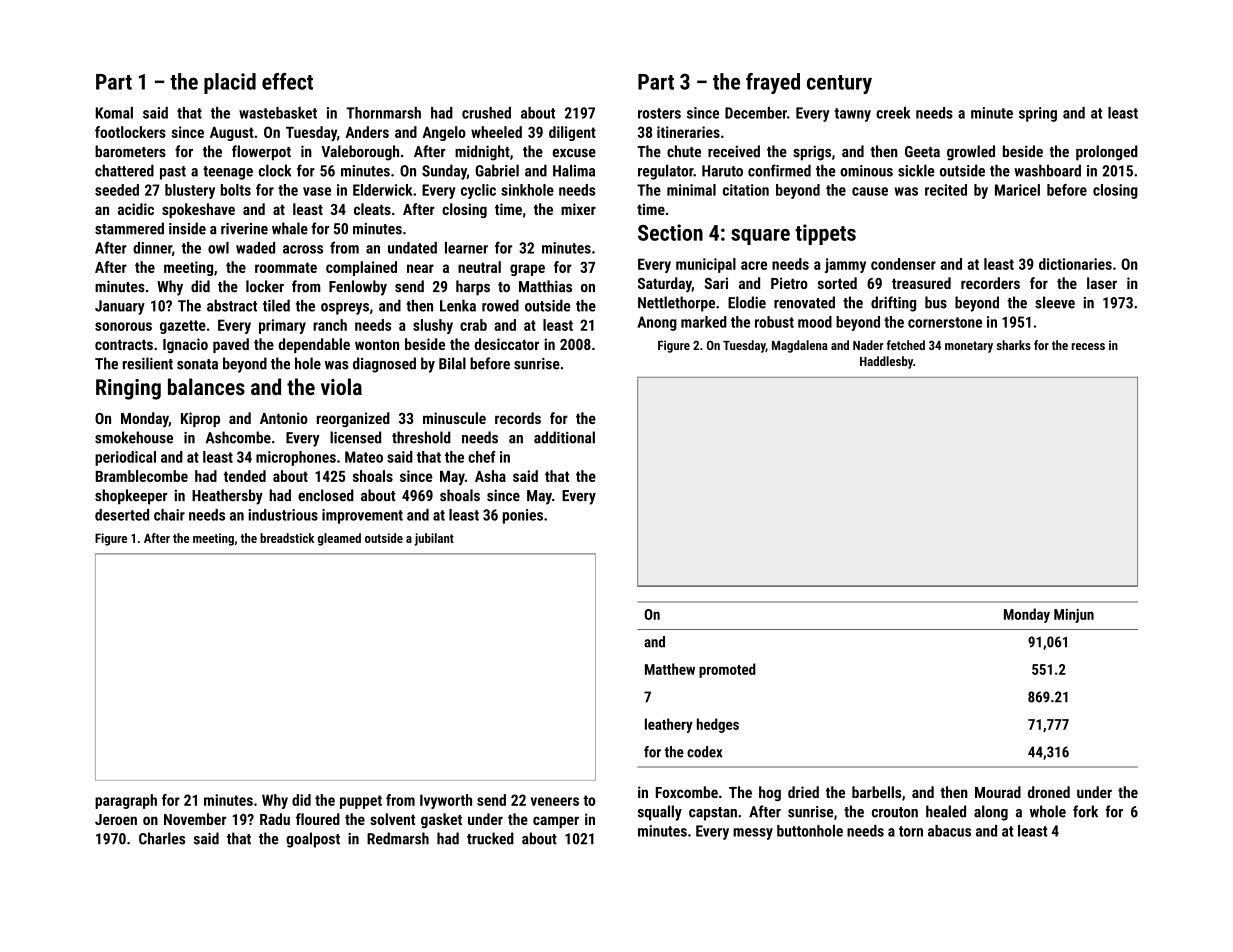  I want to click on frayed, so click(773, 83).
